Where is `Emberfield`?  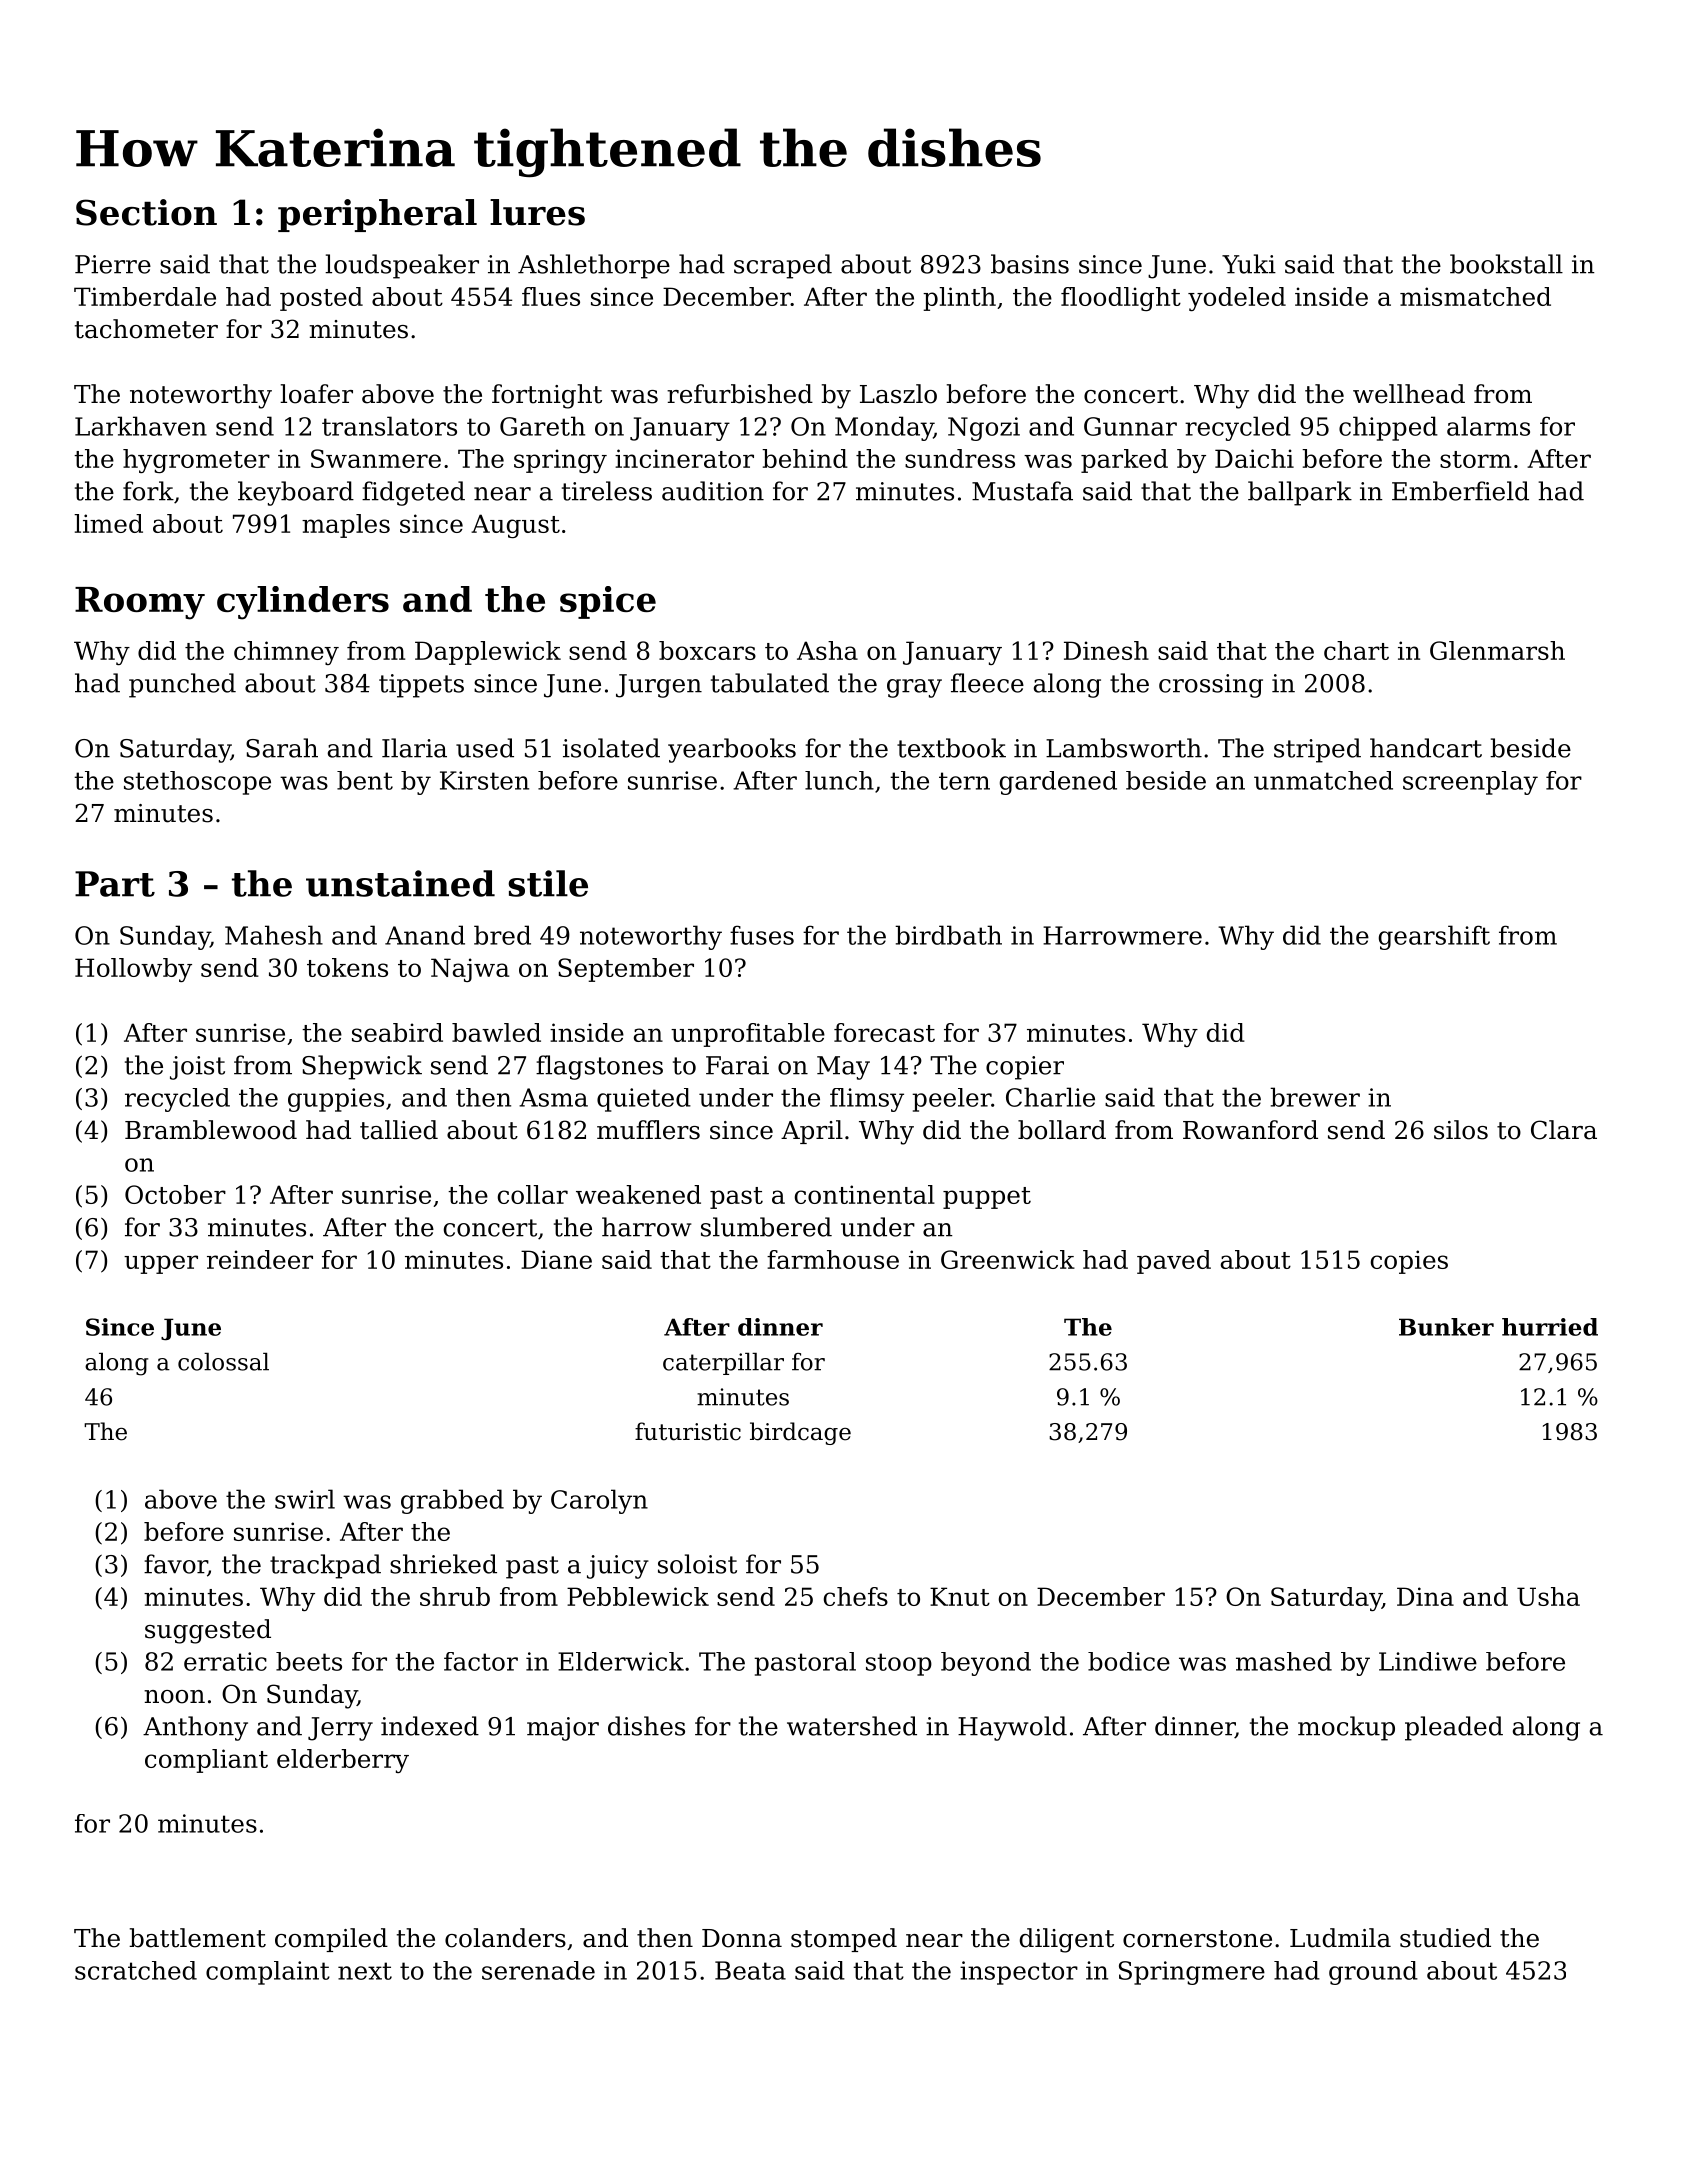 Emberfield is located at coordinates (1460, 491).
